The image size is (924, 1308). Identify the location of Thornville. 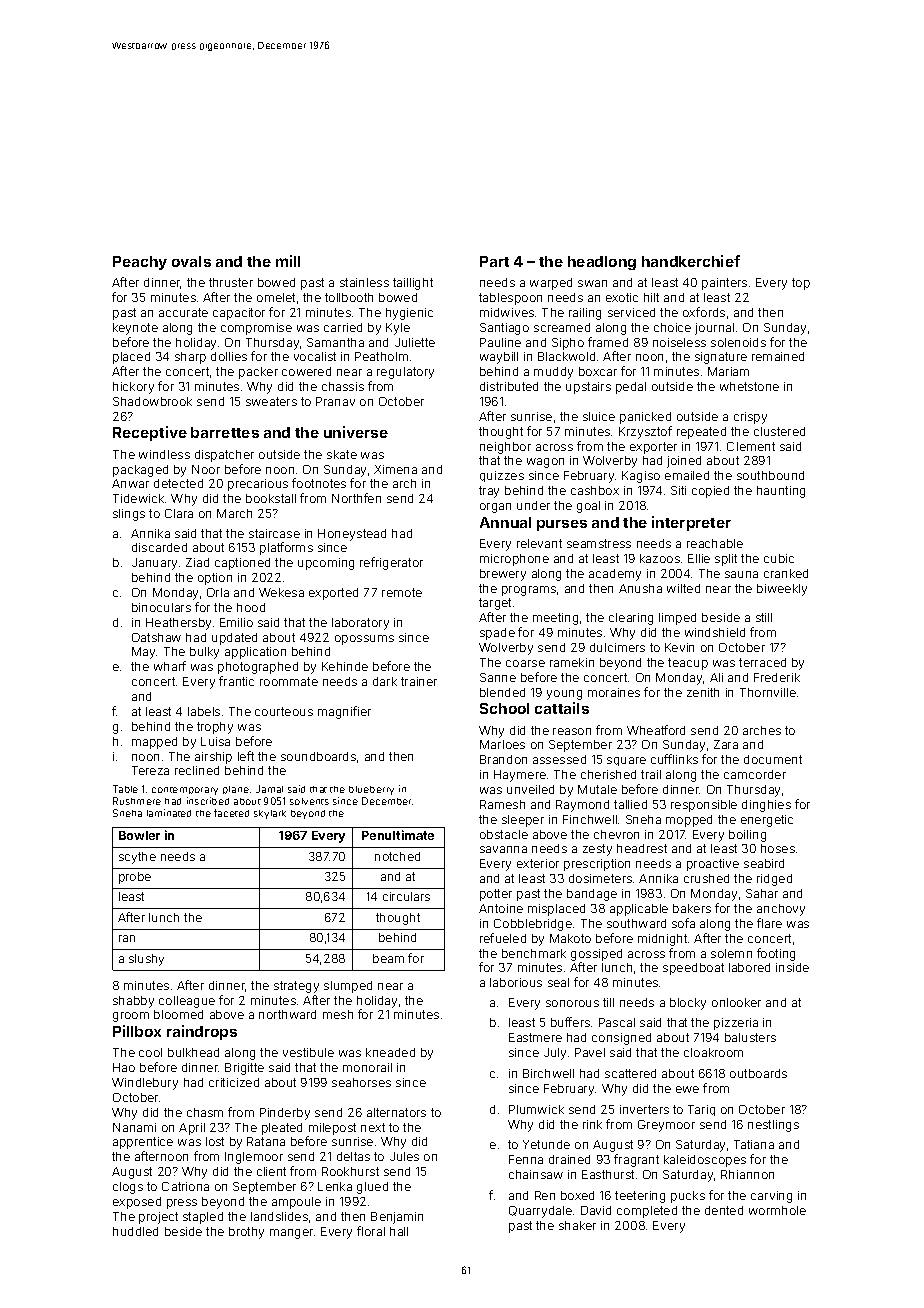
(768, 692).
